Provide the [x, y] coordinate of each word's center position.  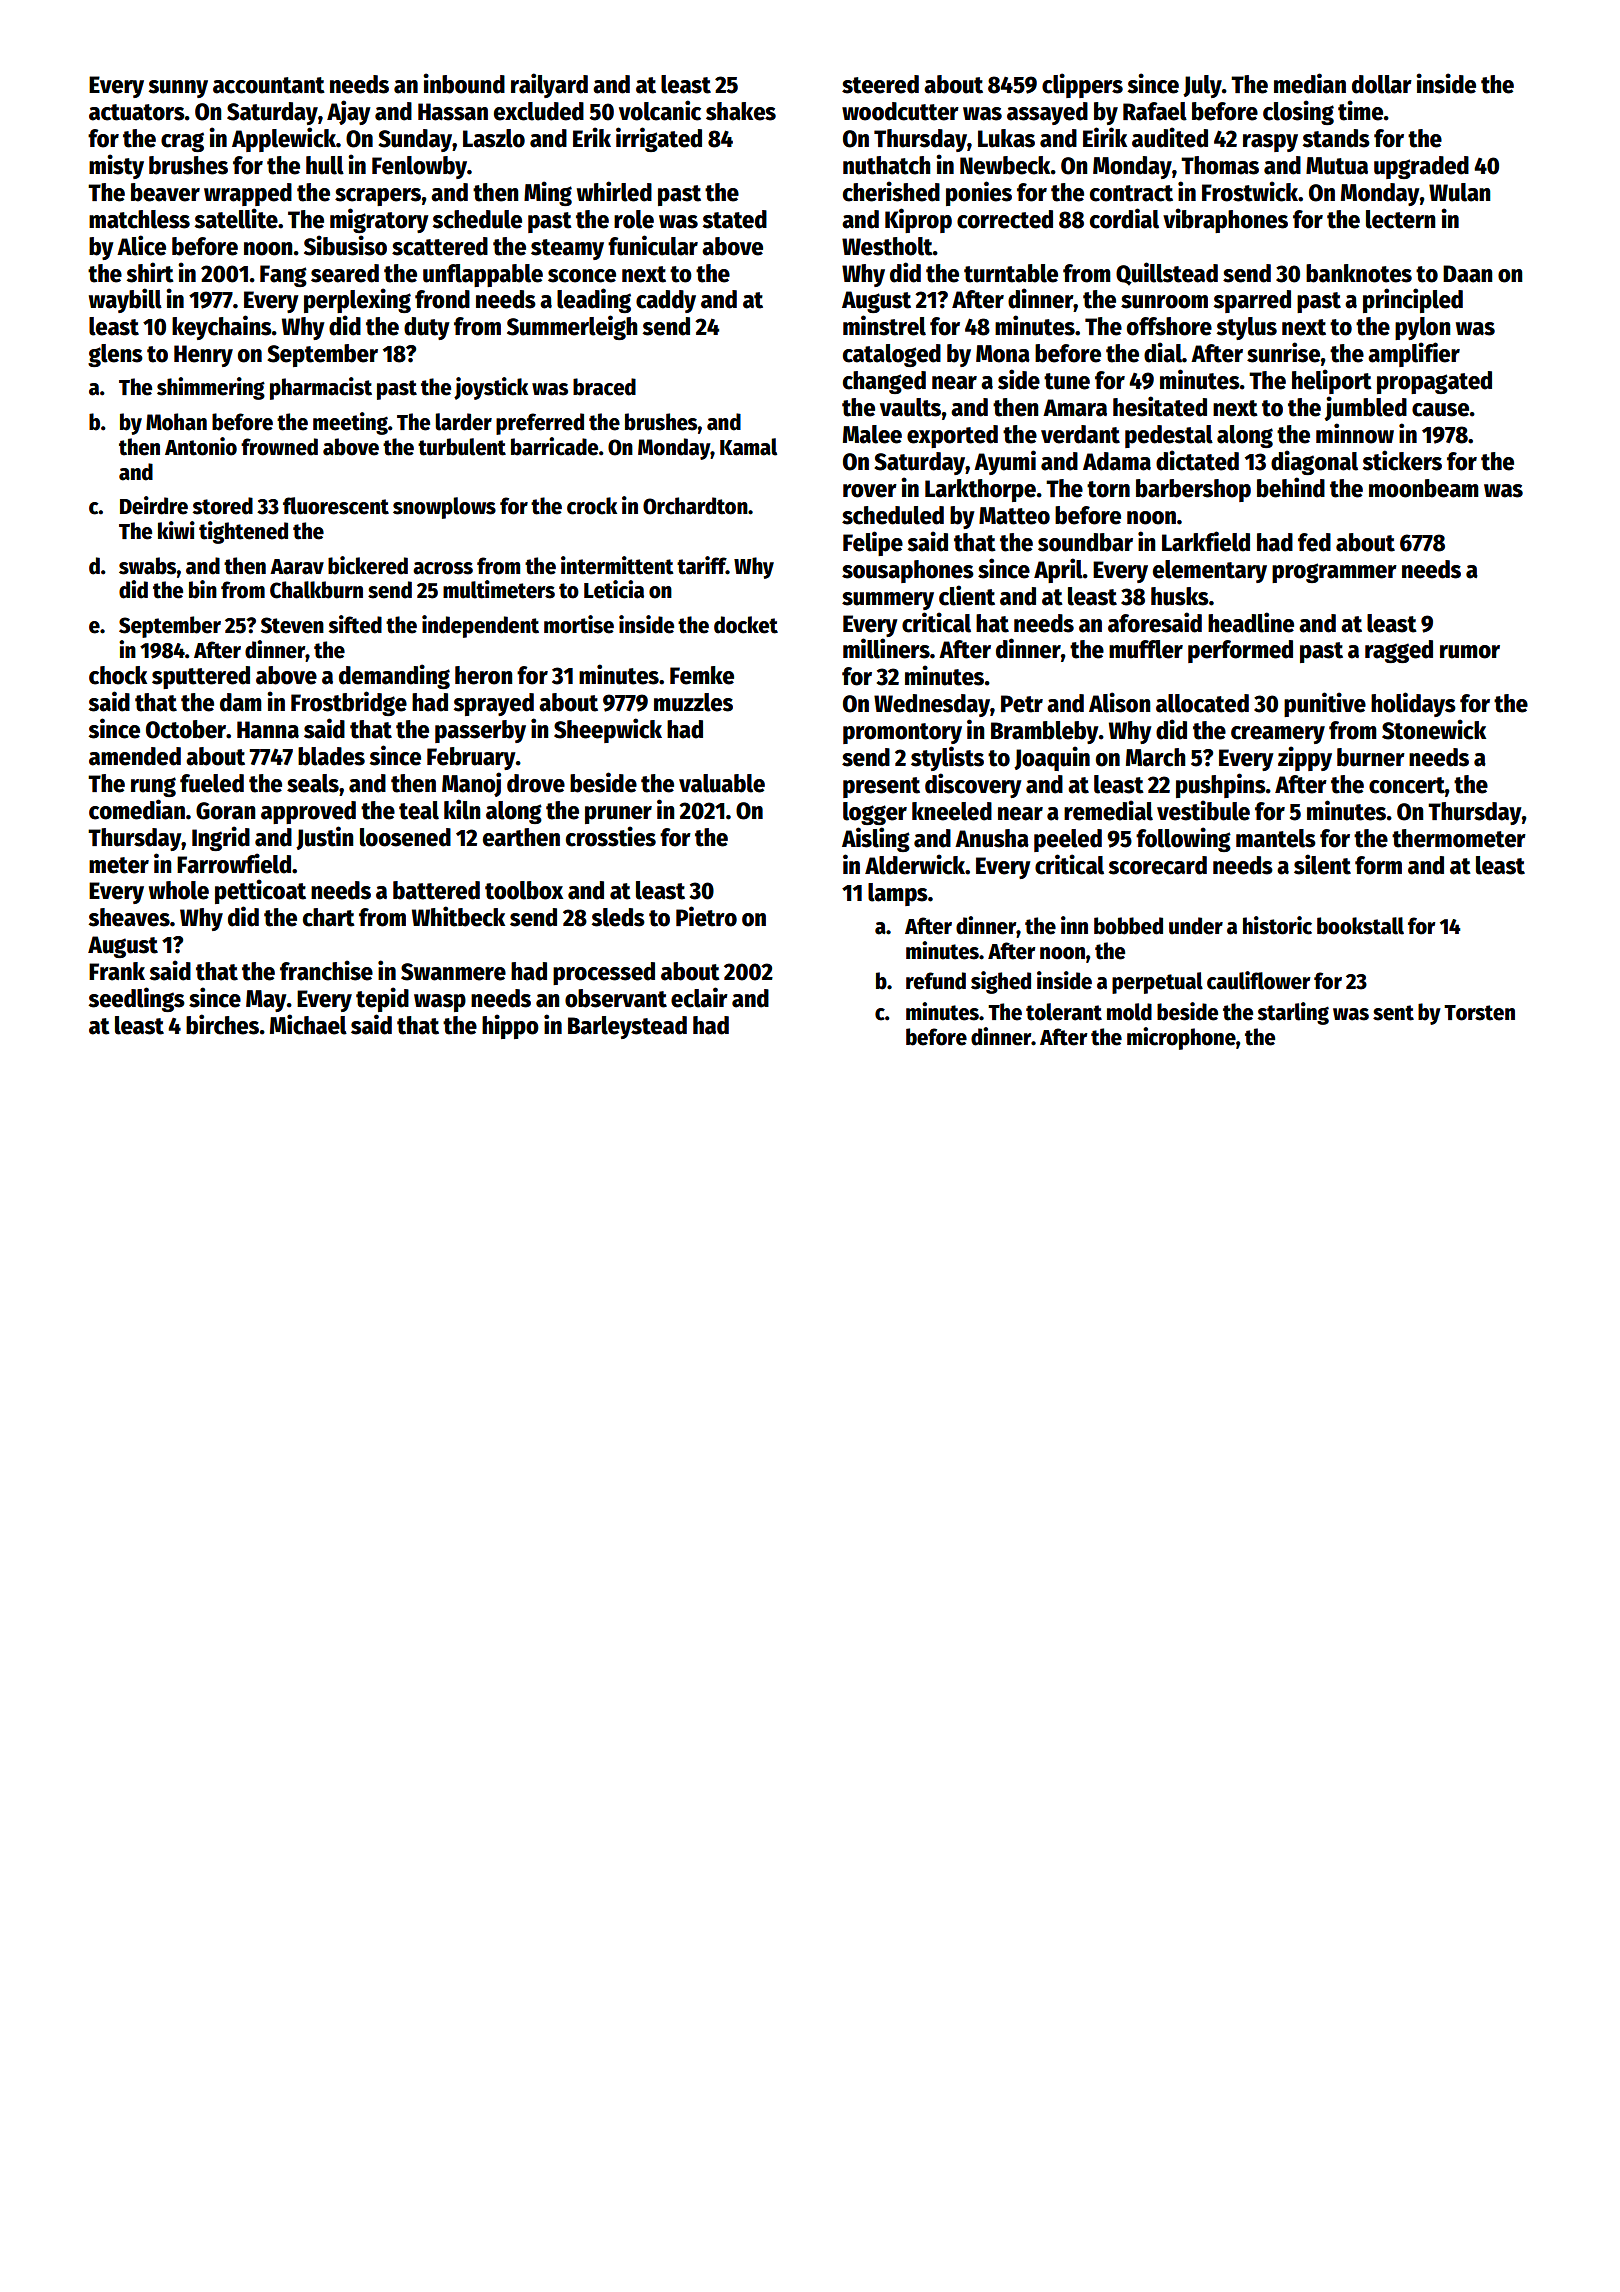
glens [115, 355]
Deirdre [154, 505]
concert [1407, 785]
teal [419, 810]
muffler [1146, 649]
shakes [741, 111]
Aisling [876, 839]
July [1202, 86]
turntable [1011, 273]
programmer [1334, 573]
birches [222, 1024]
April [1058, 570]
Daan [1468, 274]
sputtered [201, 677]
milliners [886, 648]
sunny [178, 89]
